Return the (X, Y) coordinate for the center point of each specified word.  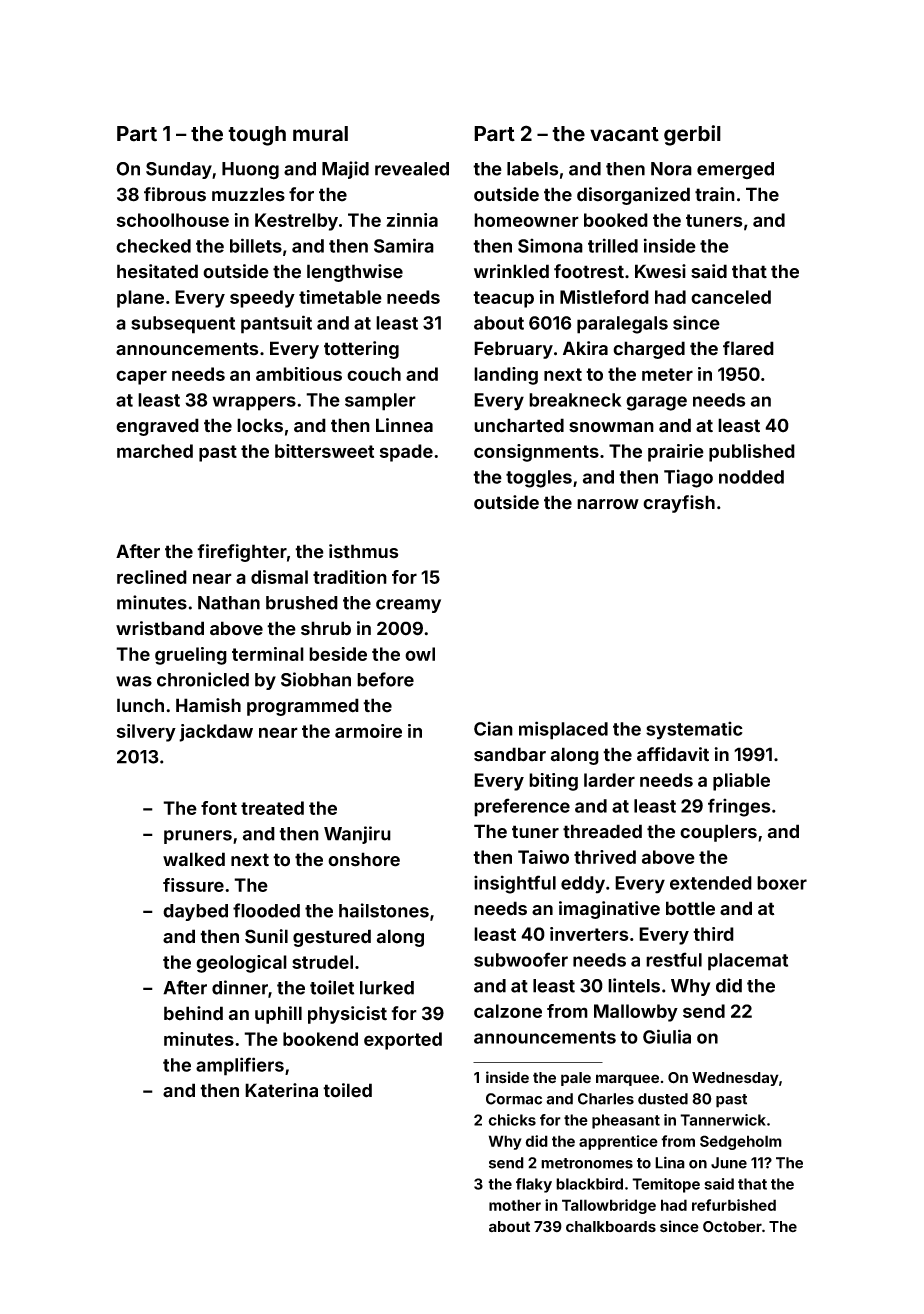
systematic (694, 730)
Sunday (179, 170)
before (385, 679)
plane (140, 299)
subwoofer (521, 959)
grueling (191, 656)
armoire (368, 731)
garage (656, 403)
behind (193, 1013)
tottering (361, 350)
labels (532, 169)
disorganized (633, 196)
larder (609, 780)
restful (674, 959)
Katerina (281, 1090)
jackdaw (216, 733)
